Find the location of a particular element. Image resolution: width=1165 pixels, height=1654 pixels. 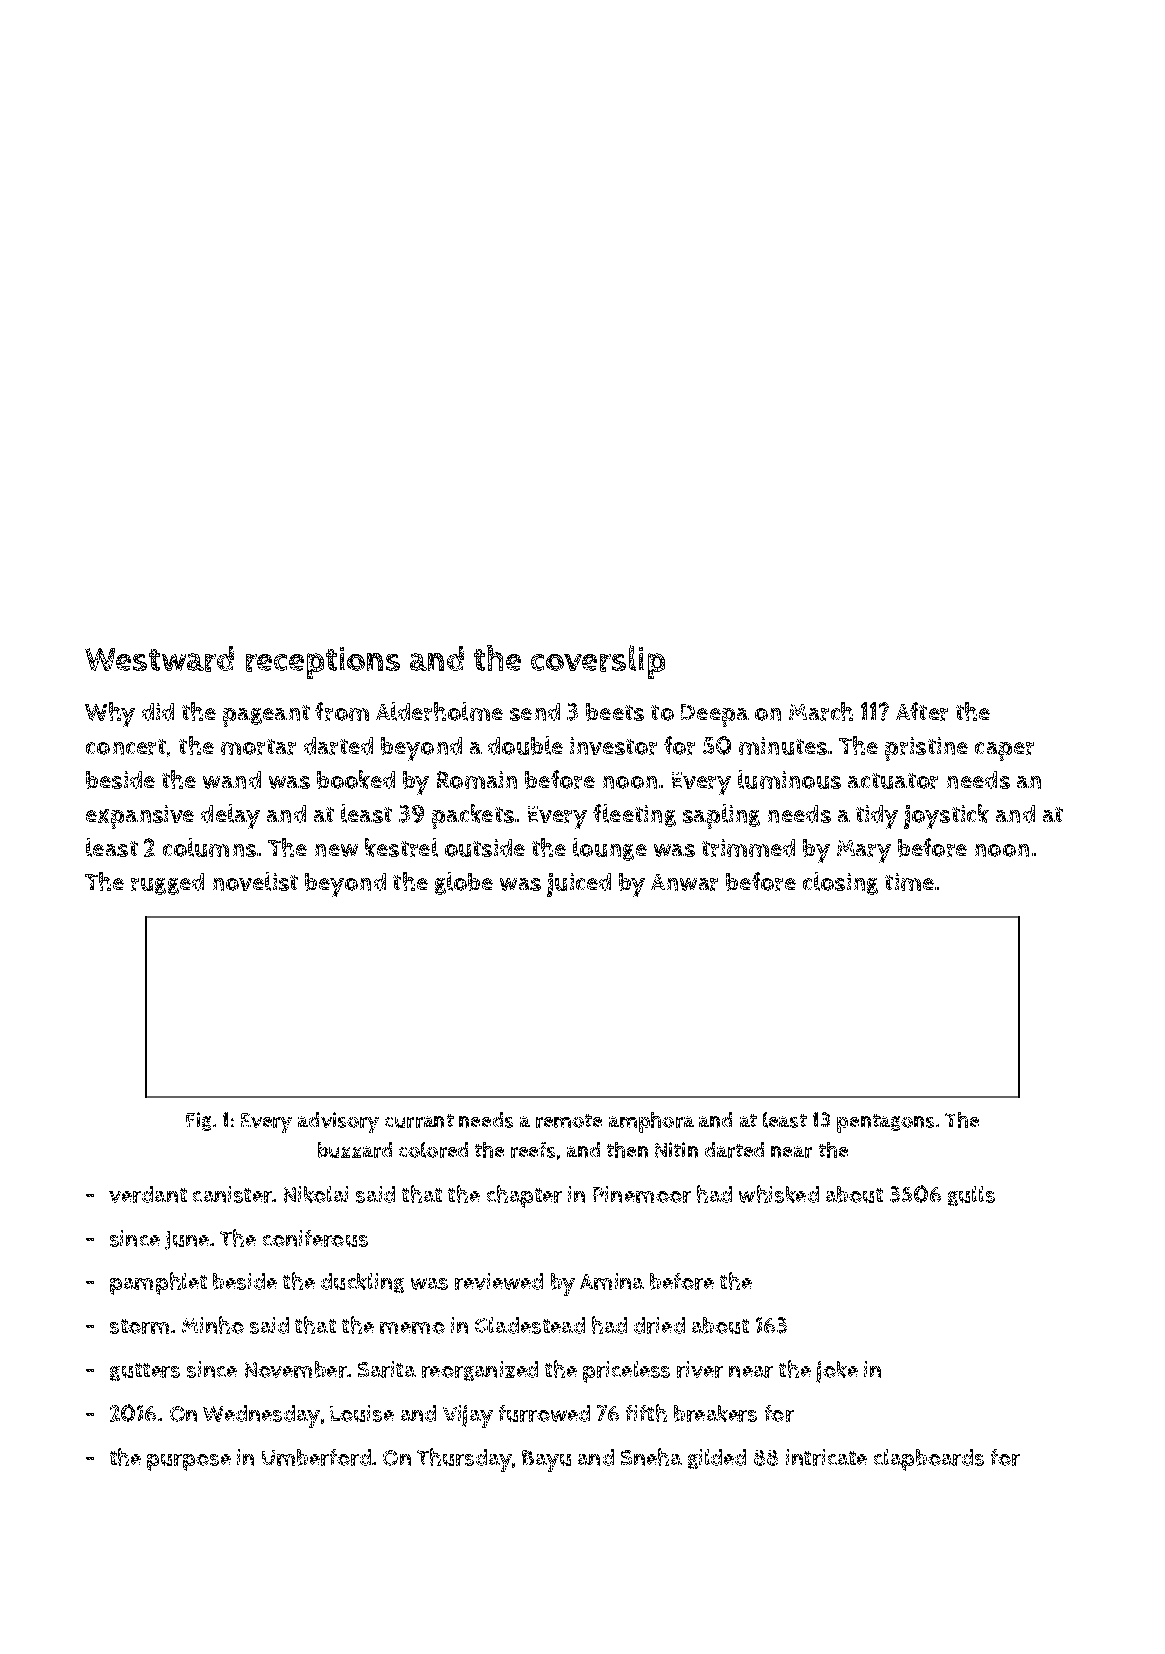

investor is located at coordinates (613, 746).
